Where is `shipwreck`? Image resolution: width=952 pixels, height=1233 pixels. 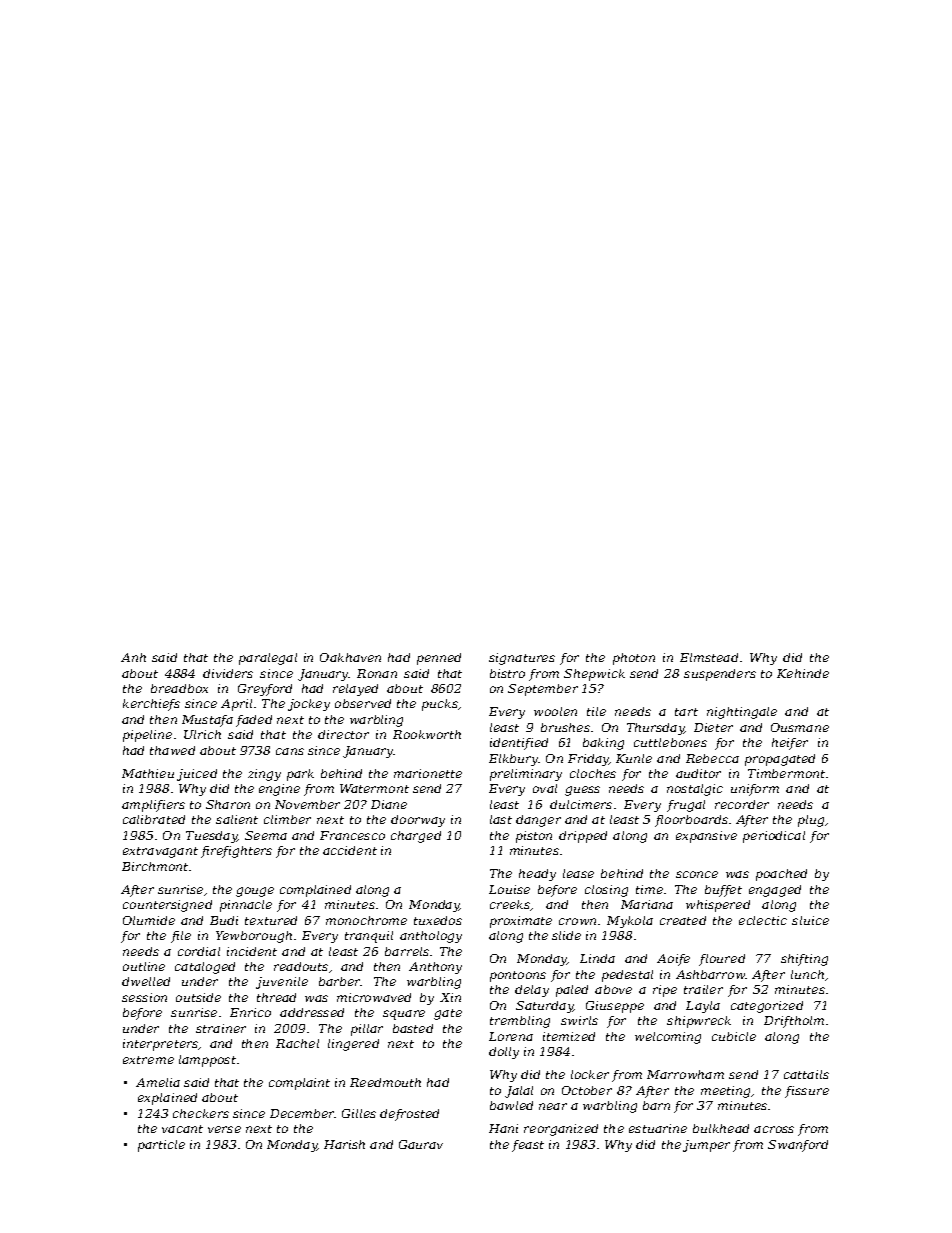 shipwreck is located at coordinates (699, 1022).
